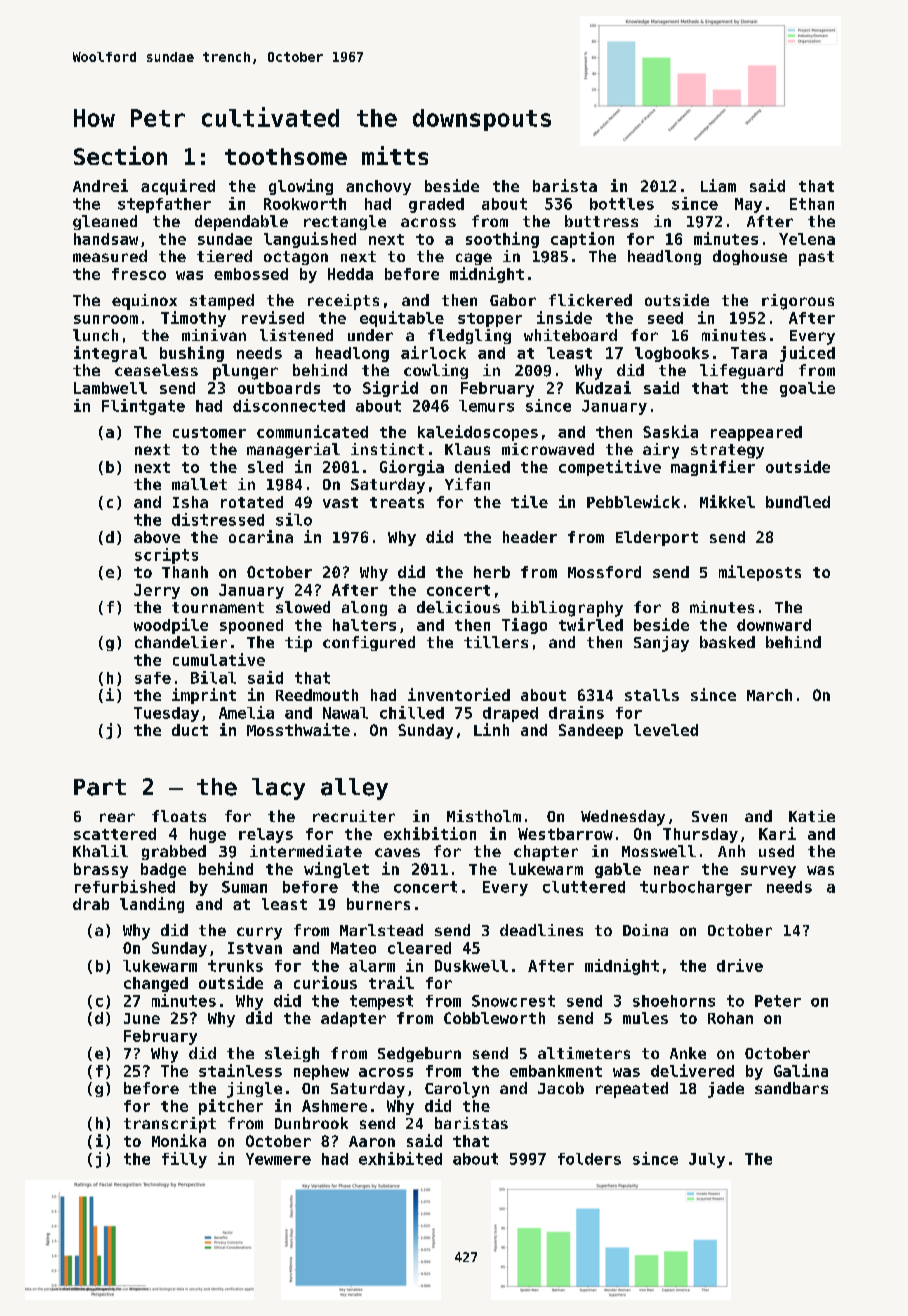  Describe the element at coordinates (143, 407) in the screenshot. I see `Flintgate` at that location.
